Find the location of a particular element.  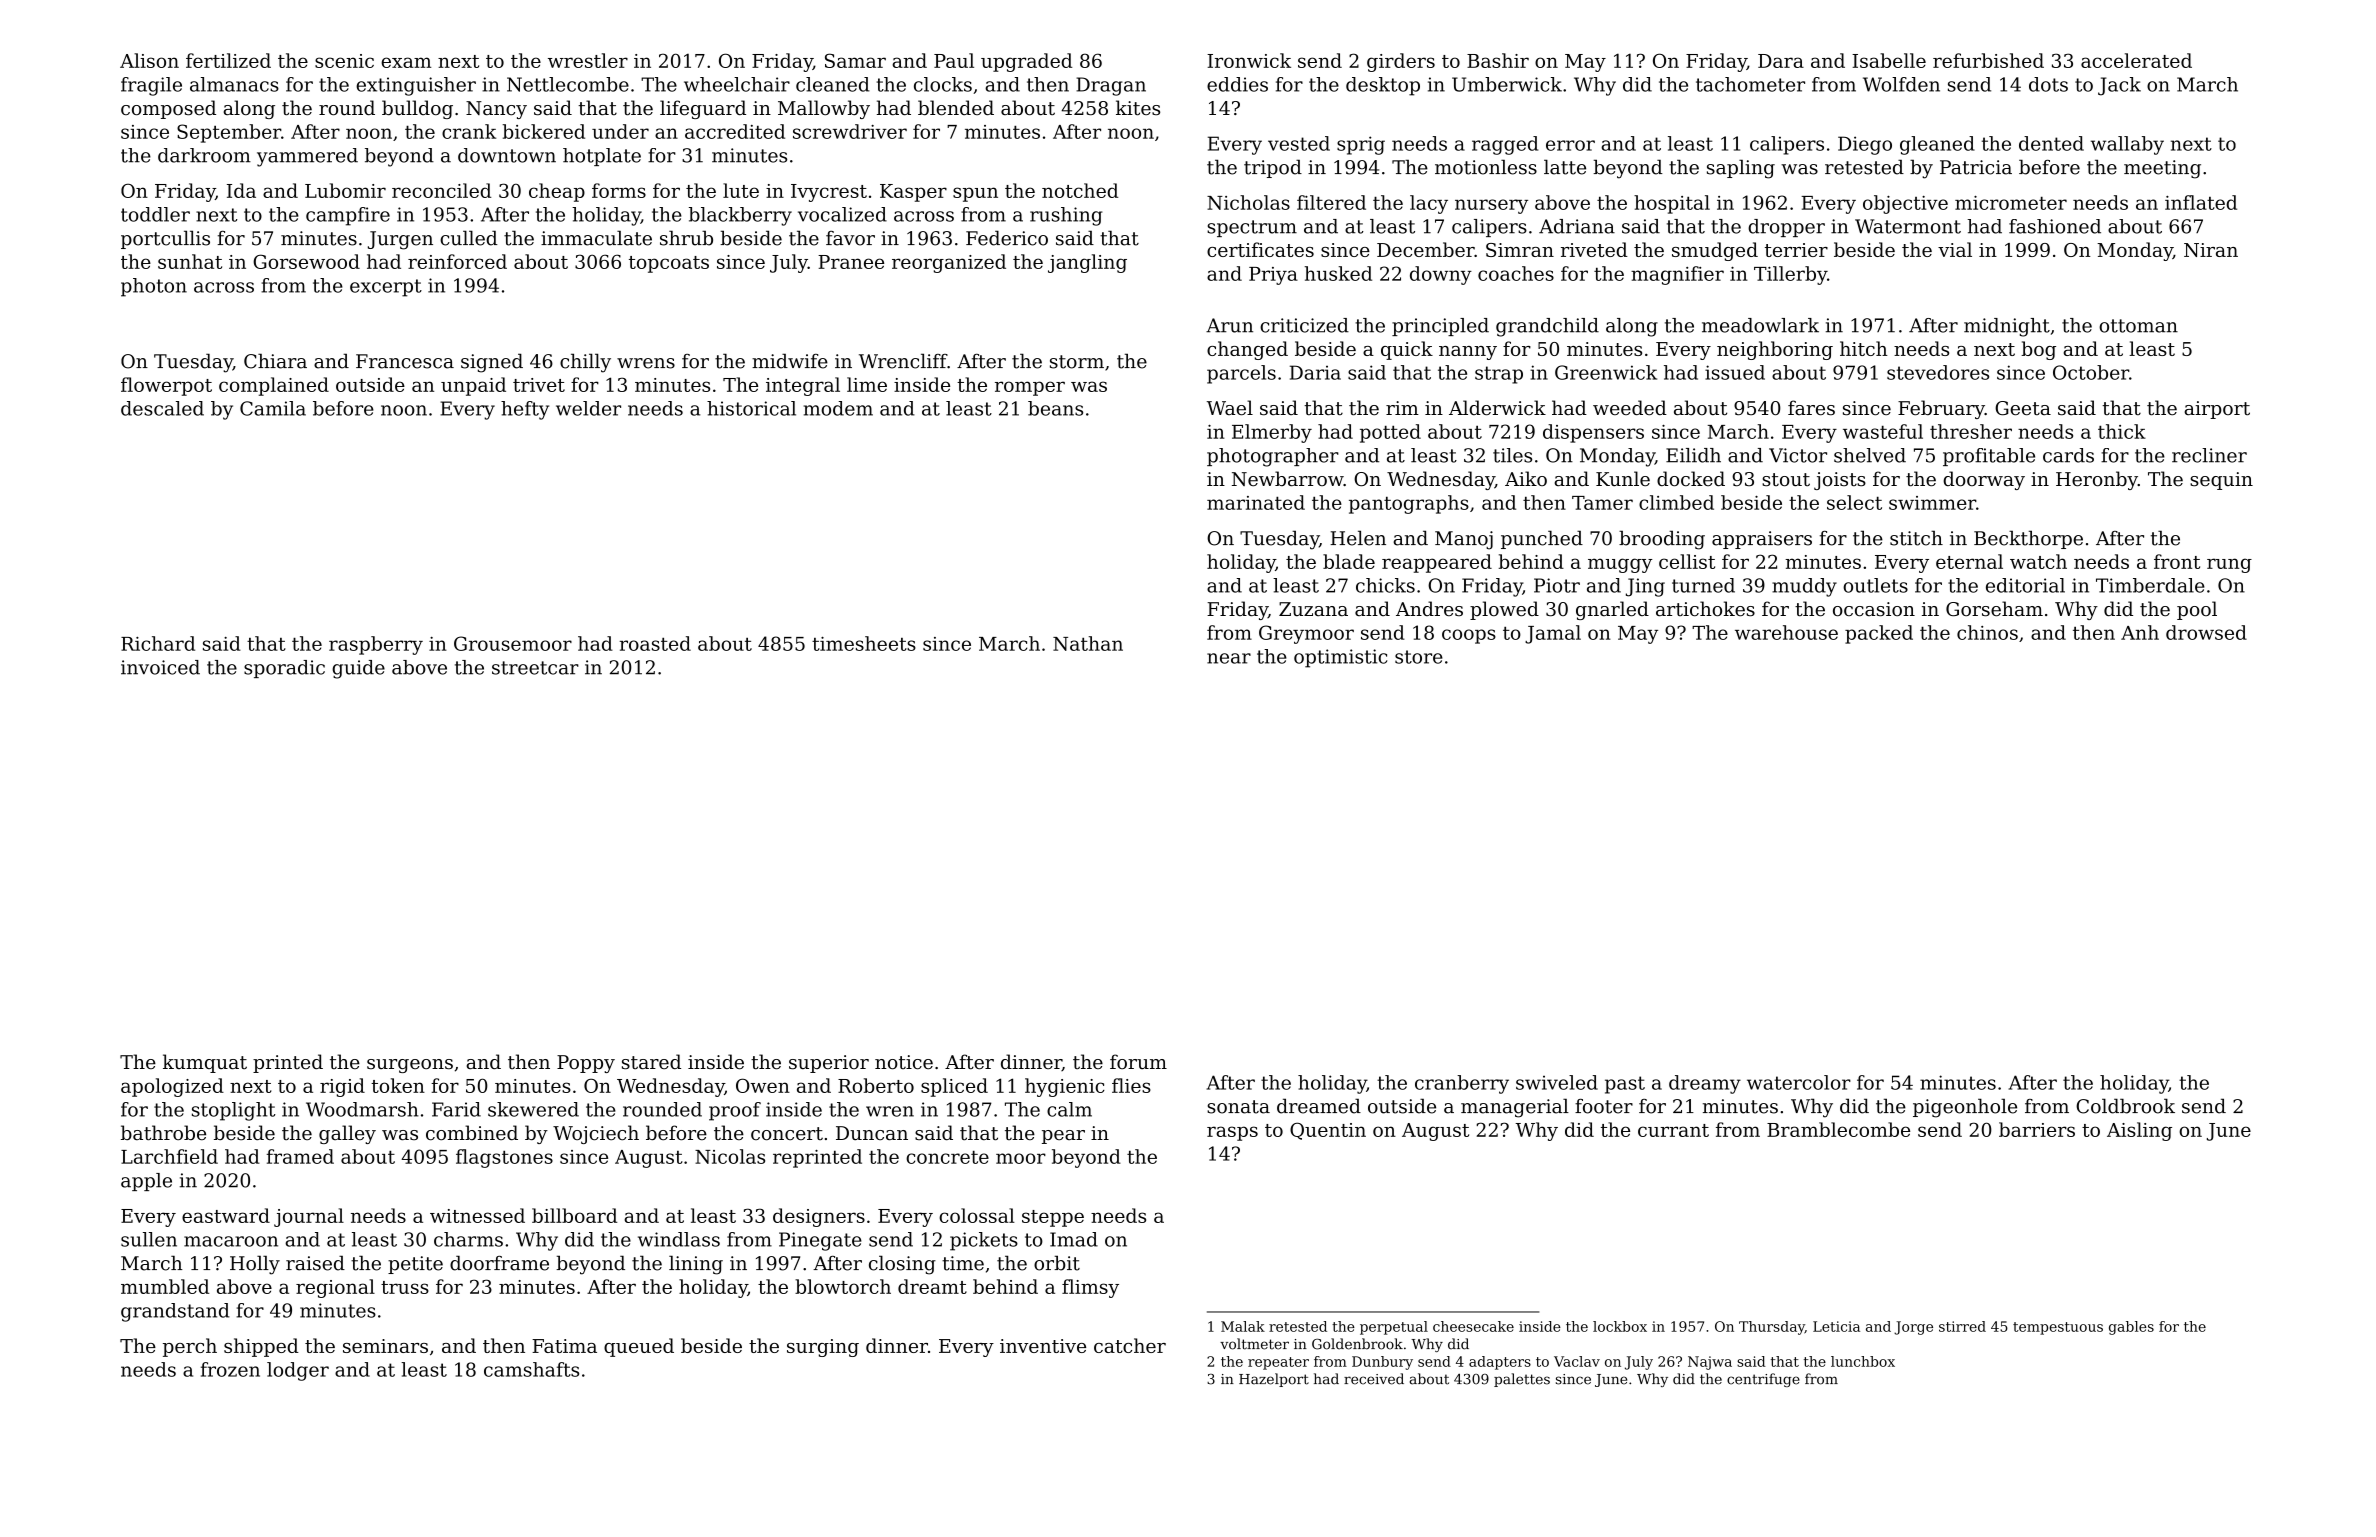

Anh is located at coordinates (2140, 632).
